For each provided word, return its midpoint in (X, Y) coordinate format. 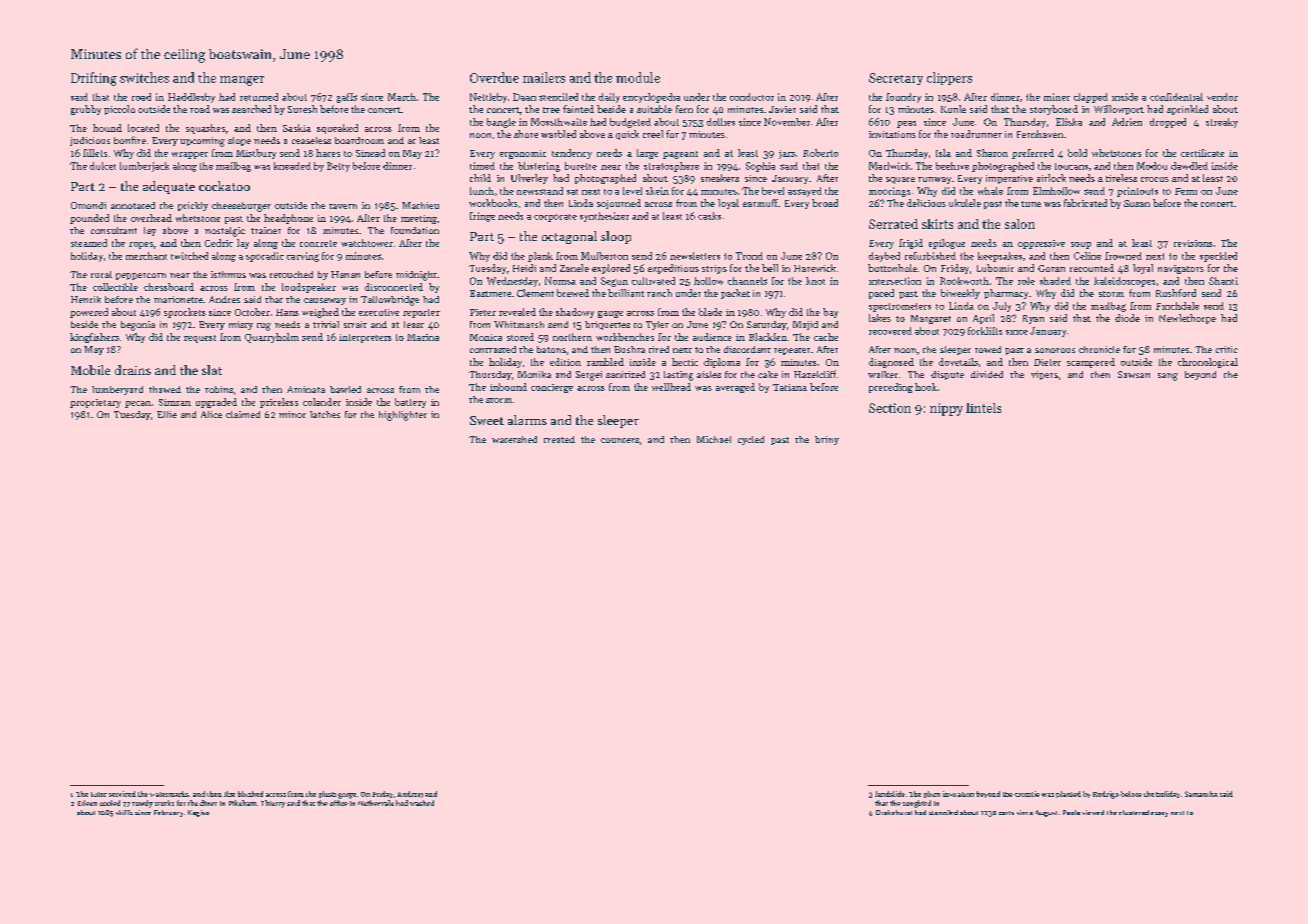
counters (620, 440)
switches (144, 77)
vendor (1222, 97)
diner (208, 803)
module (638, 77)
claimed (243, 414)
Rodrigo (1106, 795)
